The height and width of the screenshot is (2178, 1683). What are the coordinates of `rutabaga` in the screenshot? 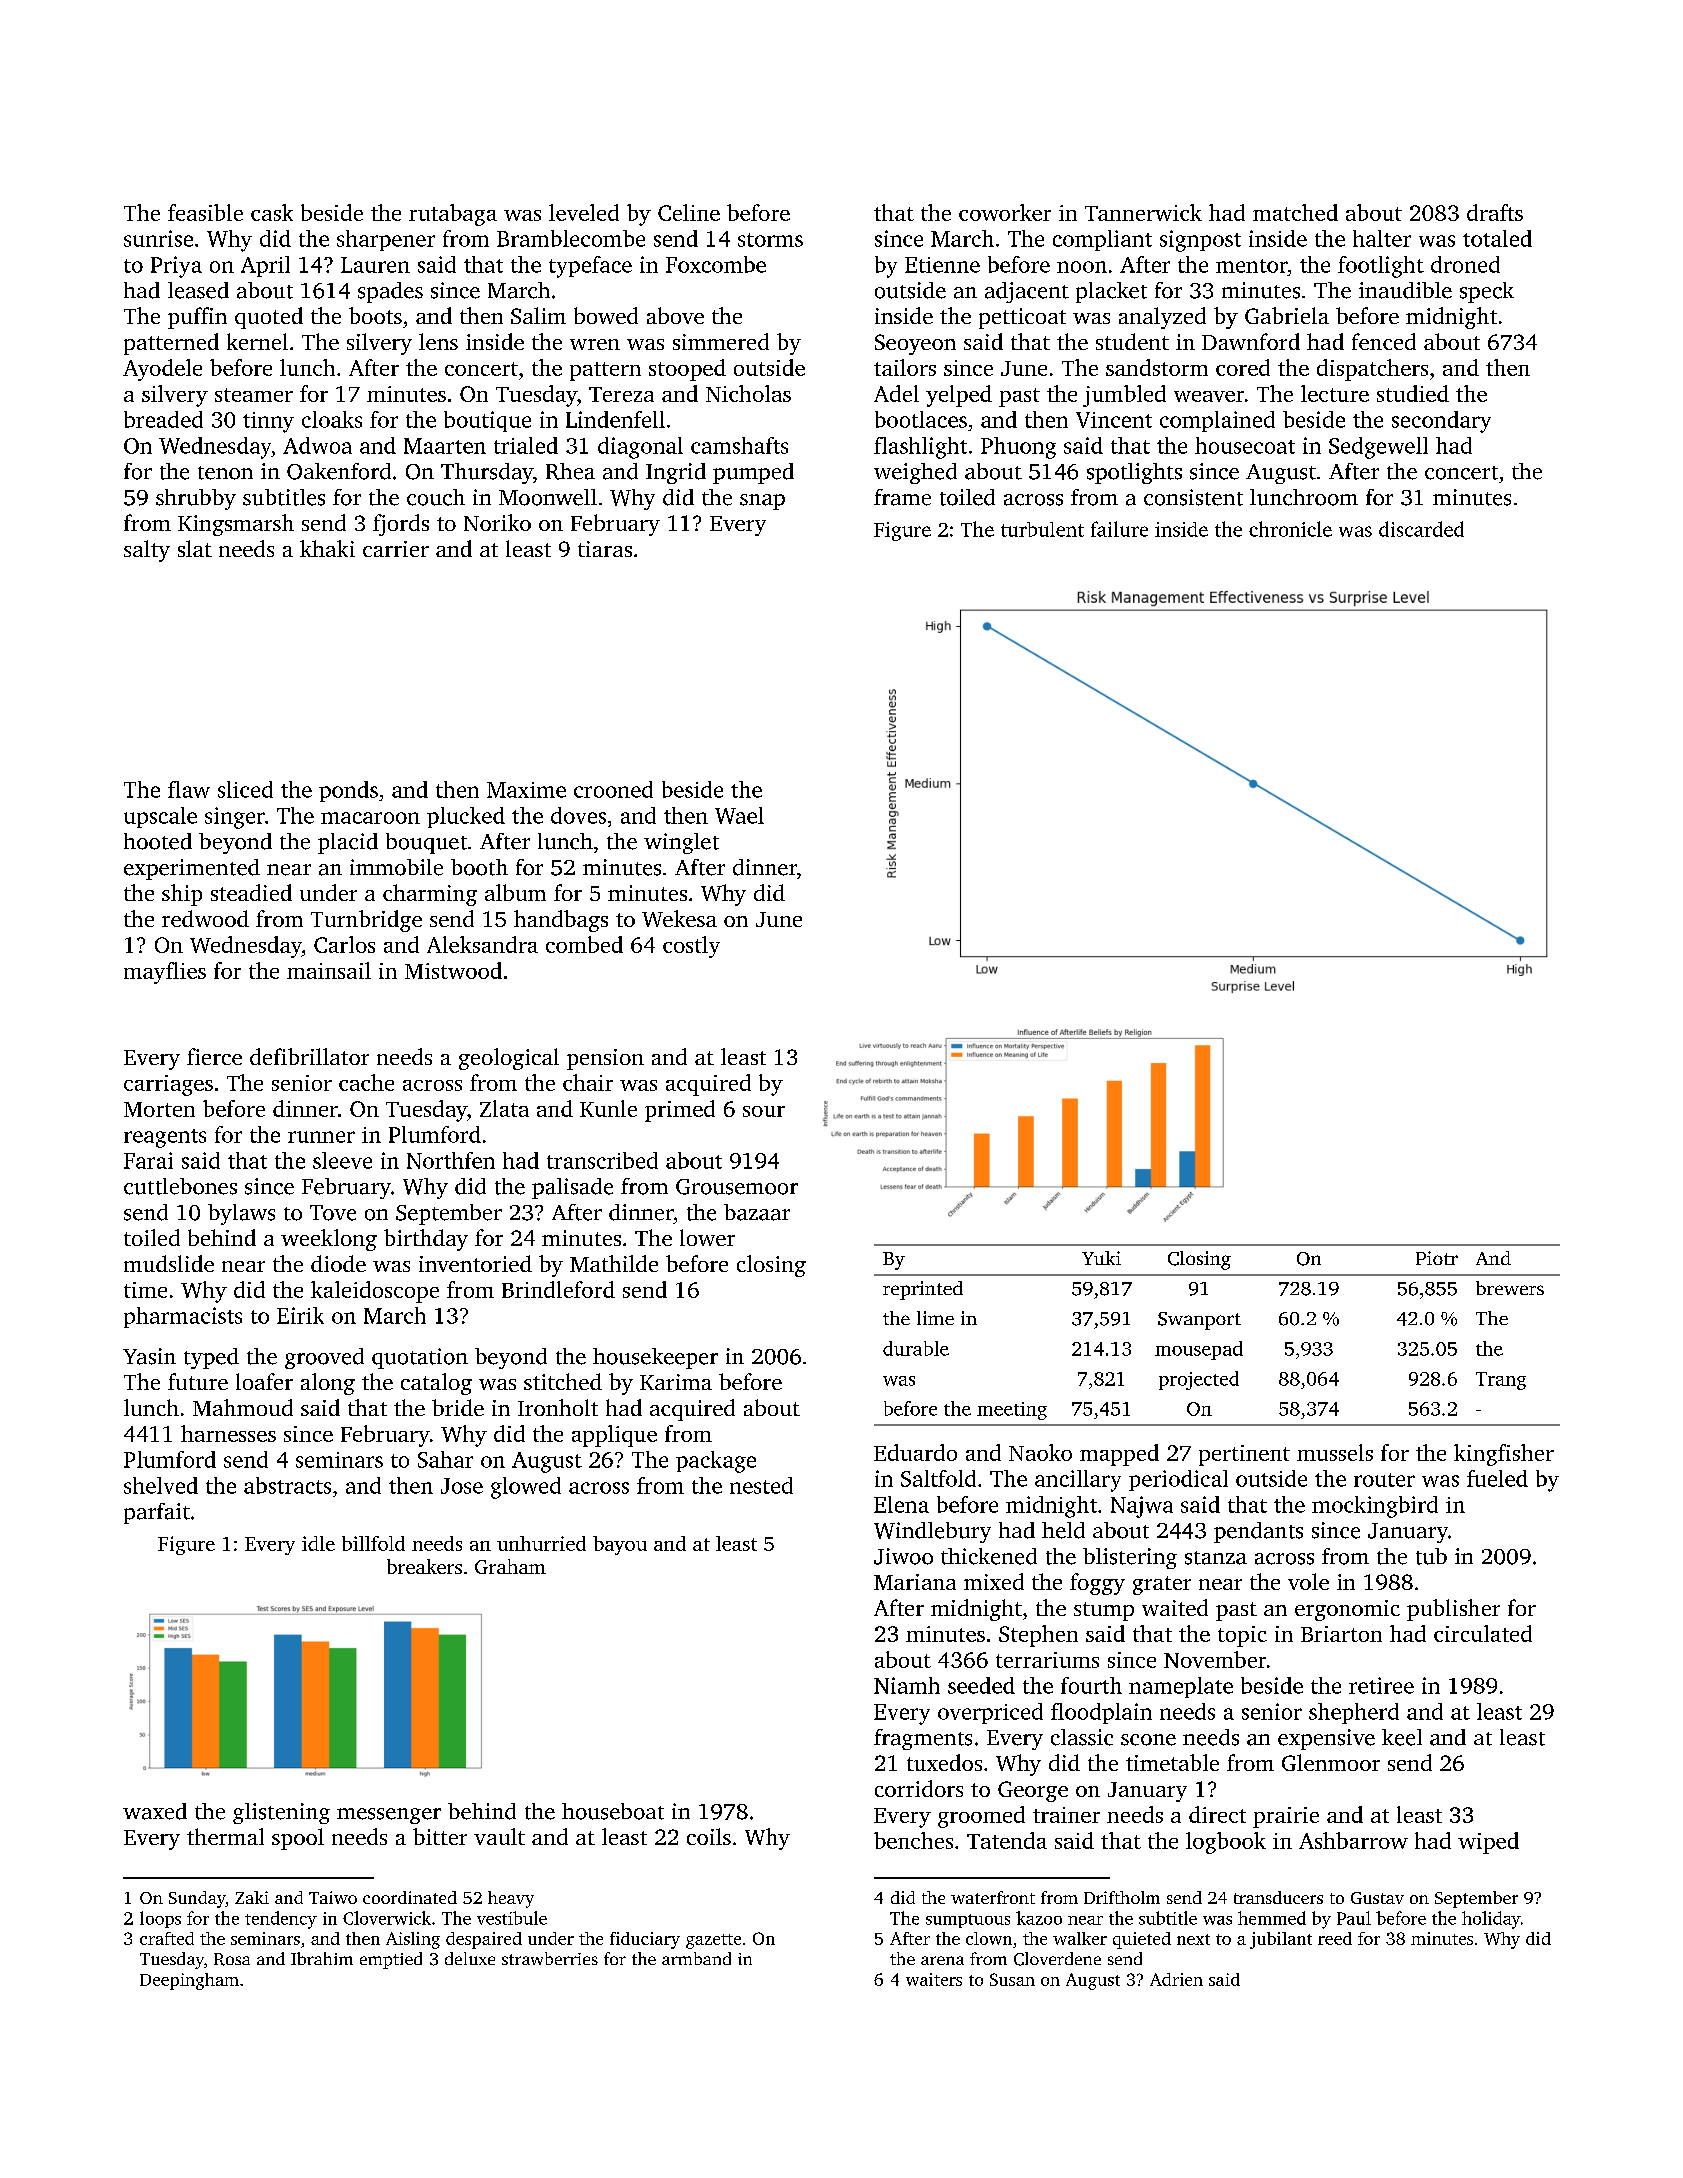 It's located at (453, 215).
